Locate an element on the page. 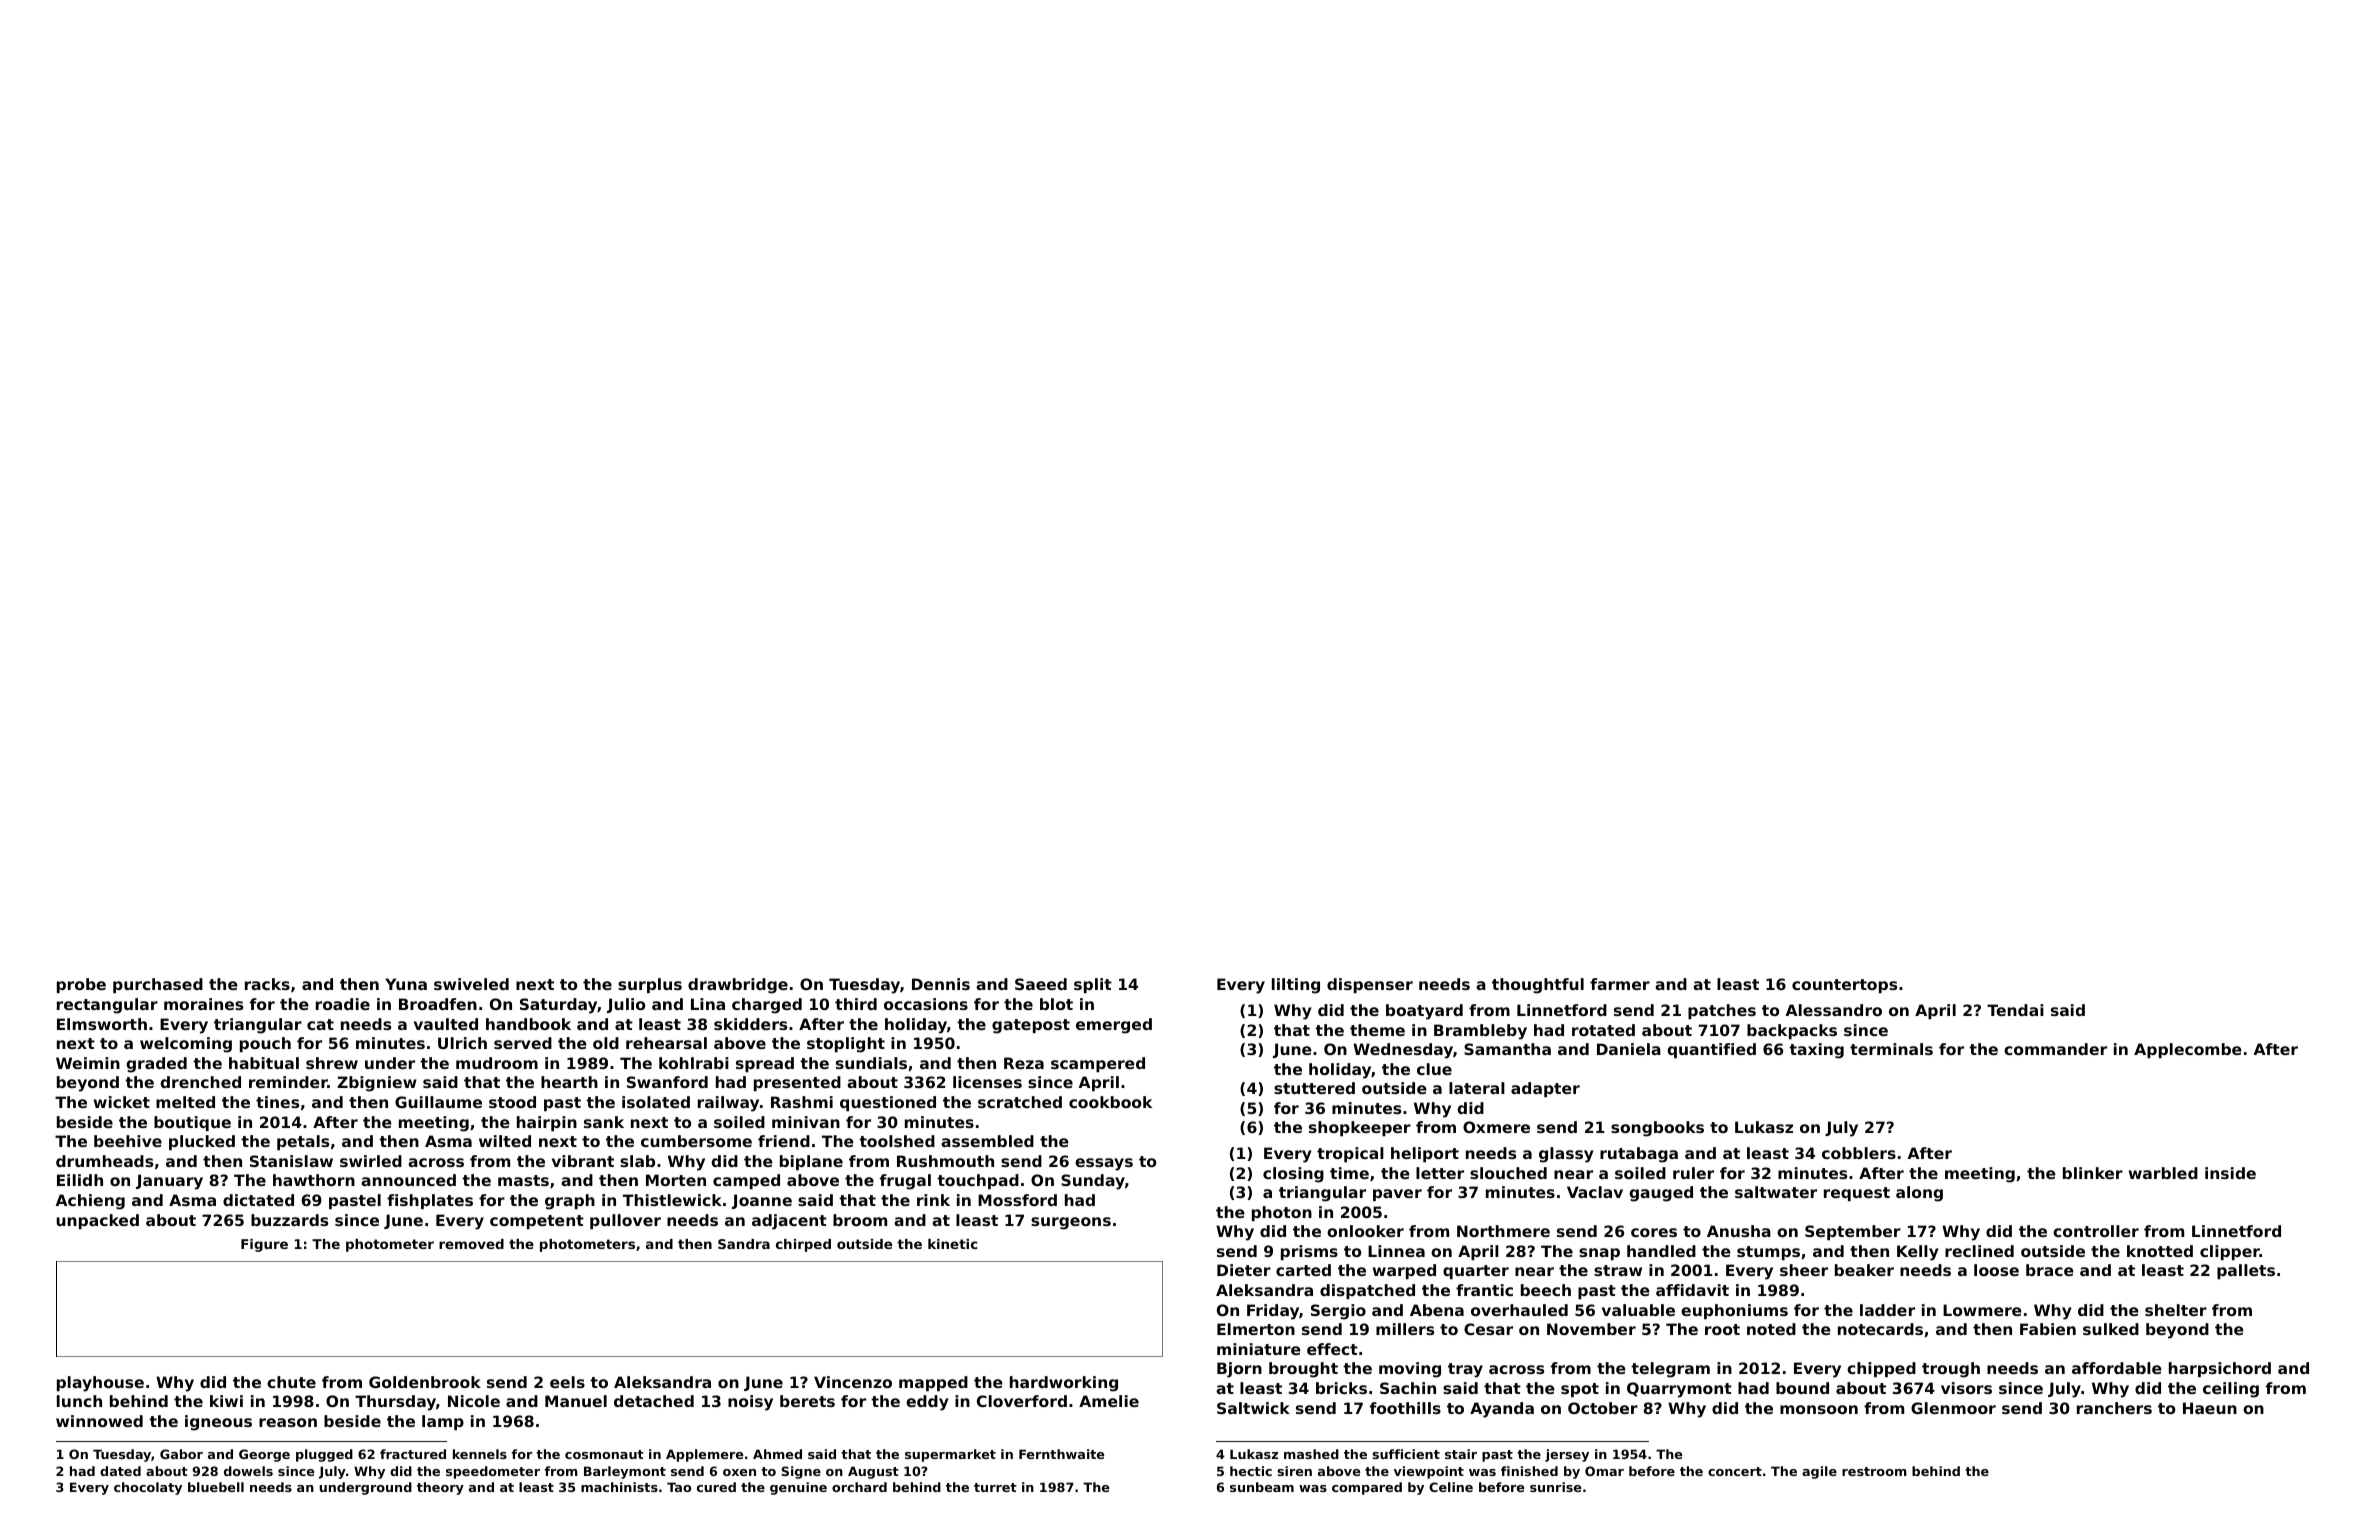 This page has width=2379, height=1539. dictated is located at coordinates (258, 1200).
